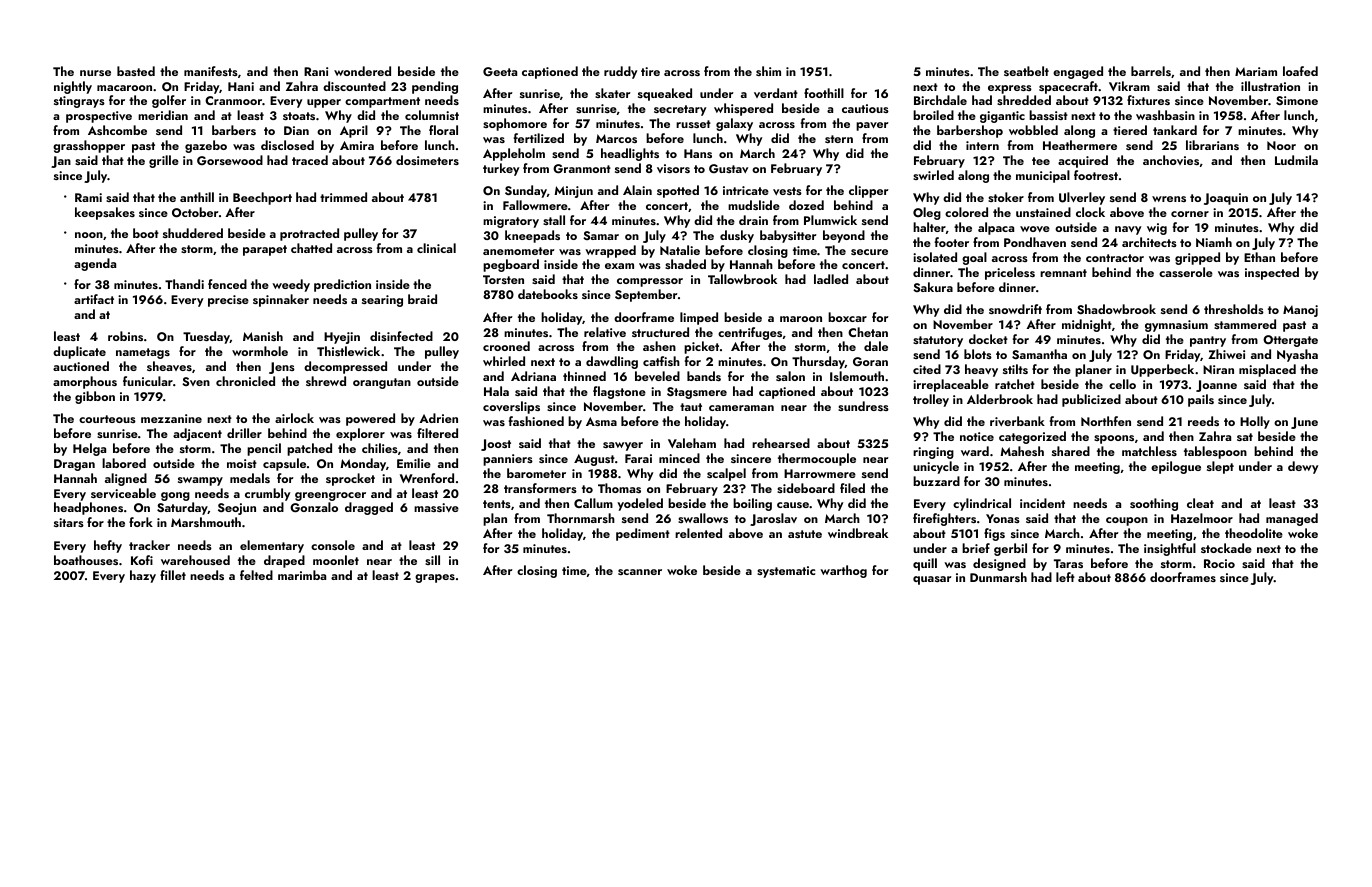  Describe the element at coordinates (310, 160) in the screenshot. I see `traced` at that location.
